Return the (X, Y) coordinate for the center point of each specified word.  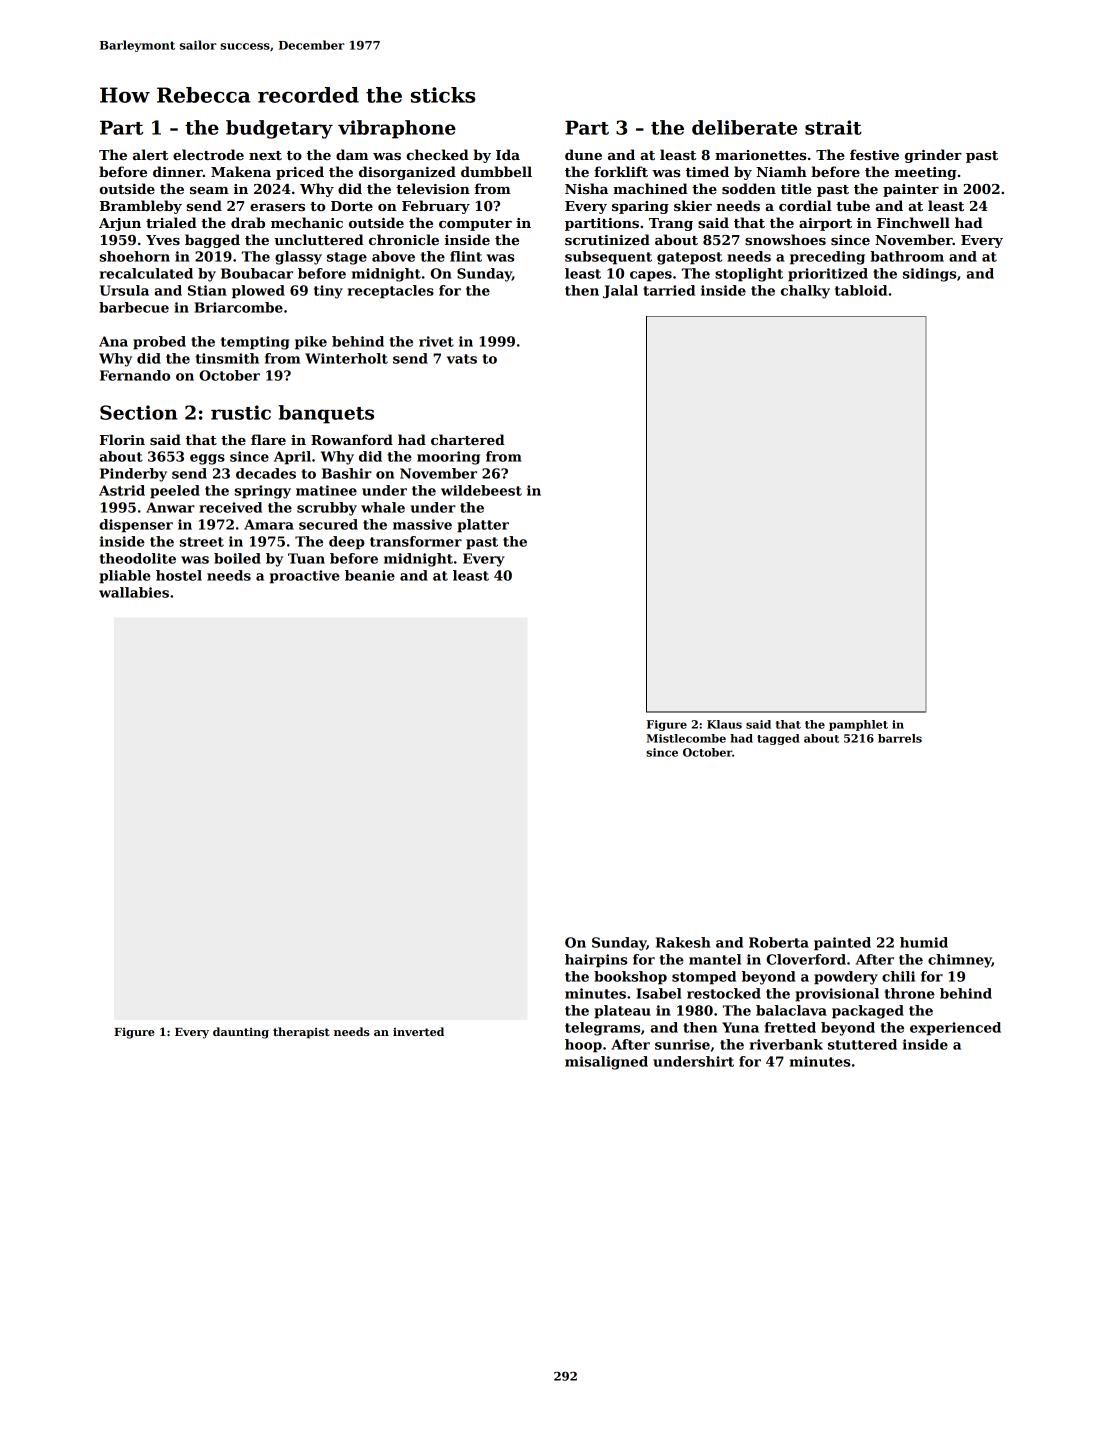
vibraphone (397, 129)
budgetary (279, 129)
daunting (241, 1033)
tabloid (861, 290)
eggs (207, 459)
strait (833, 127)
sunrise (682, 1044)
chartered (468, 439)
